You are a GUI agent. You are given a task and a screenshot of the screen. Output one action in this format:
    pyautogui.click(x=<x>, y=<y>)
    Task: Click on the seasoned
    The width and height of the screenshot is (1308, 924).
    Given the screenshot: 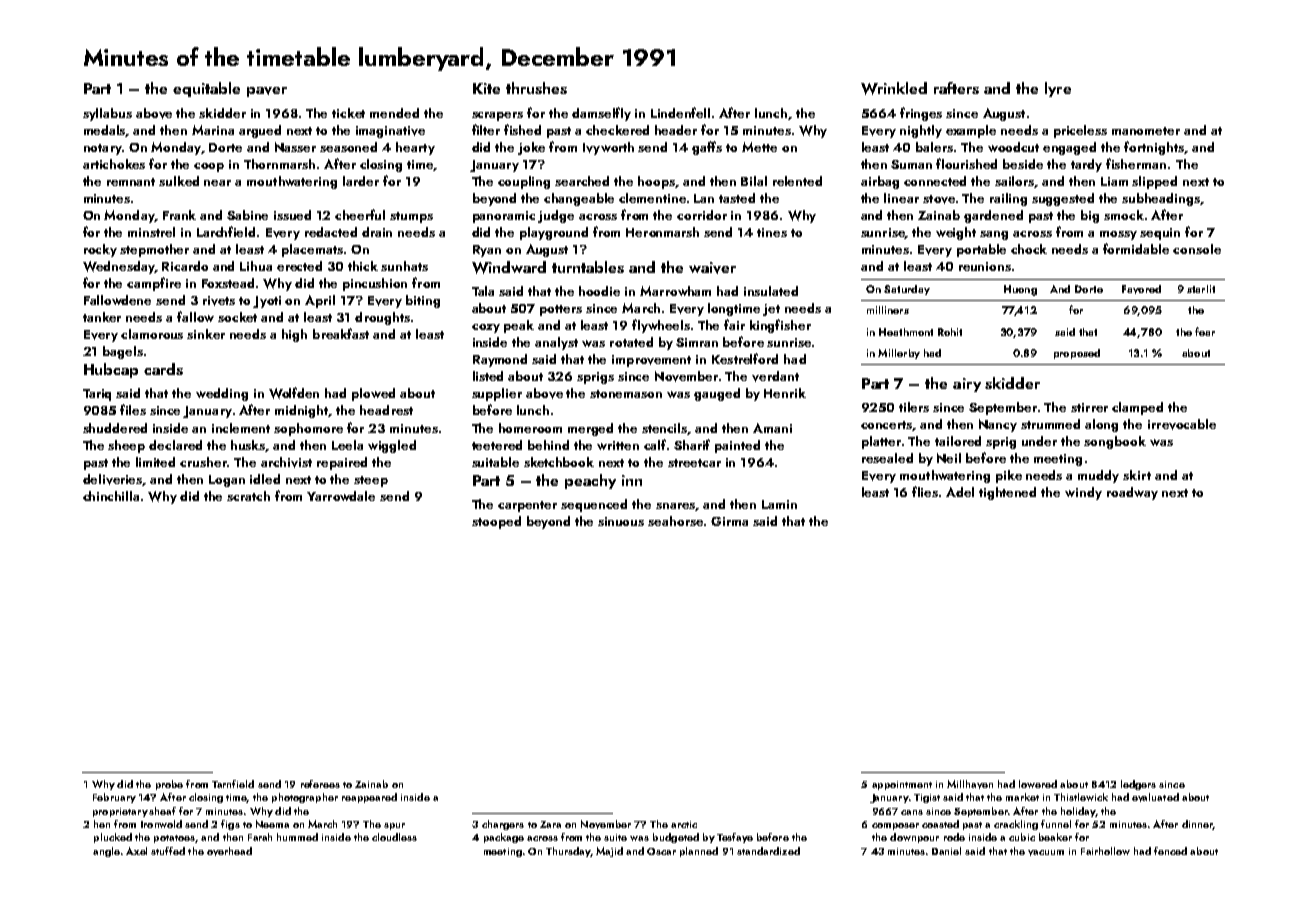 What is the action you would take?
    pyautogui.click(x=348, y=147)
